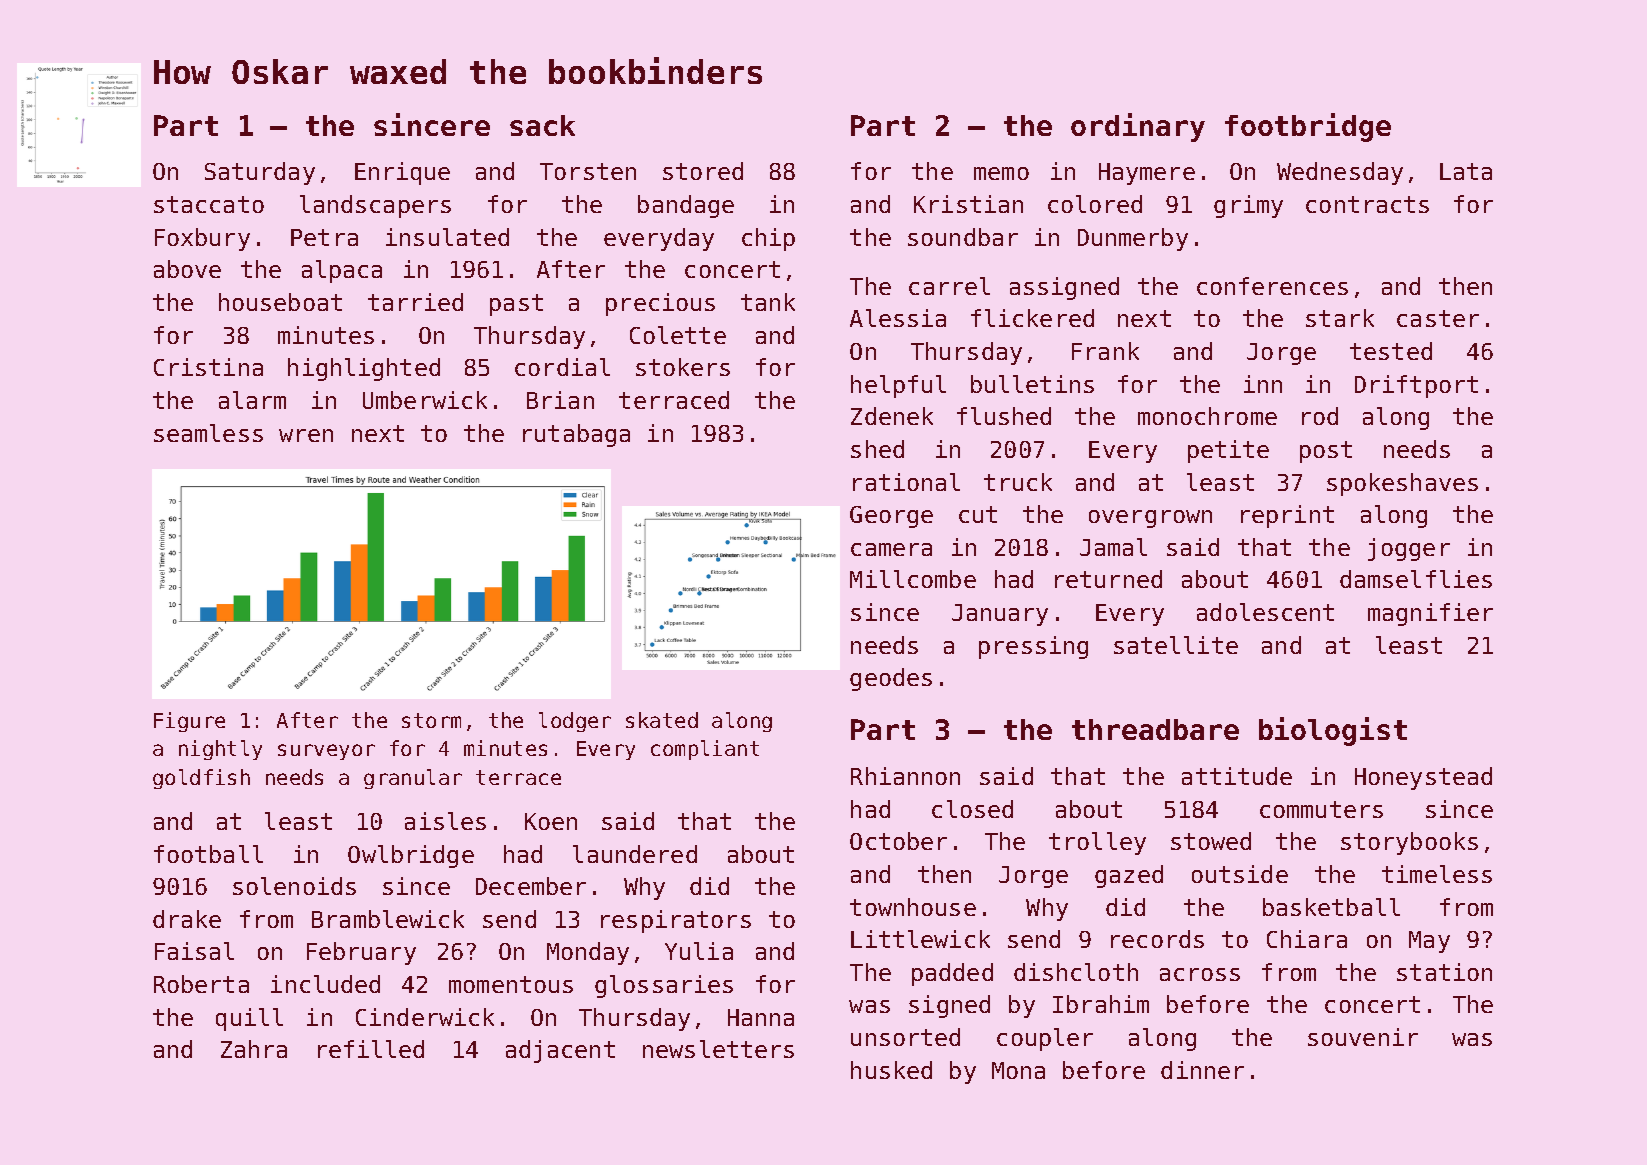  What do you see at coordinates (1409, 843) in the screenshot?
I see `storybooks` at bounding box center [1409, 843].
